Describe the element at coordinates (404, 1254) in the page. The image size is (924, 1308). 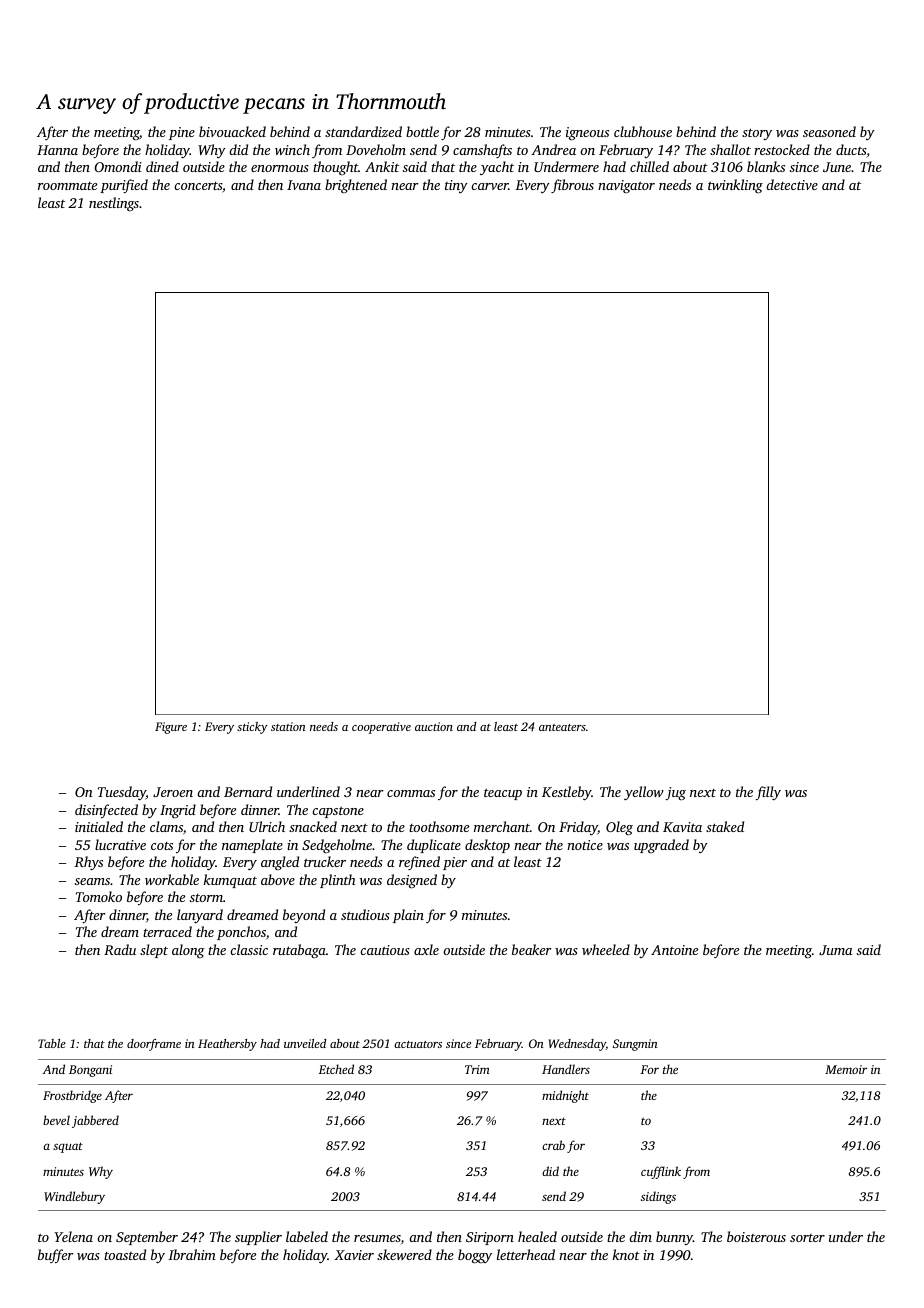
I see `skewered` at that location.
